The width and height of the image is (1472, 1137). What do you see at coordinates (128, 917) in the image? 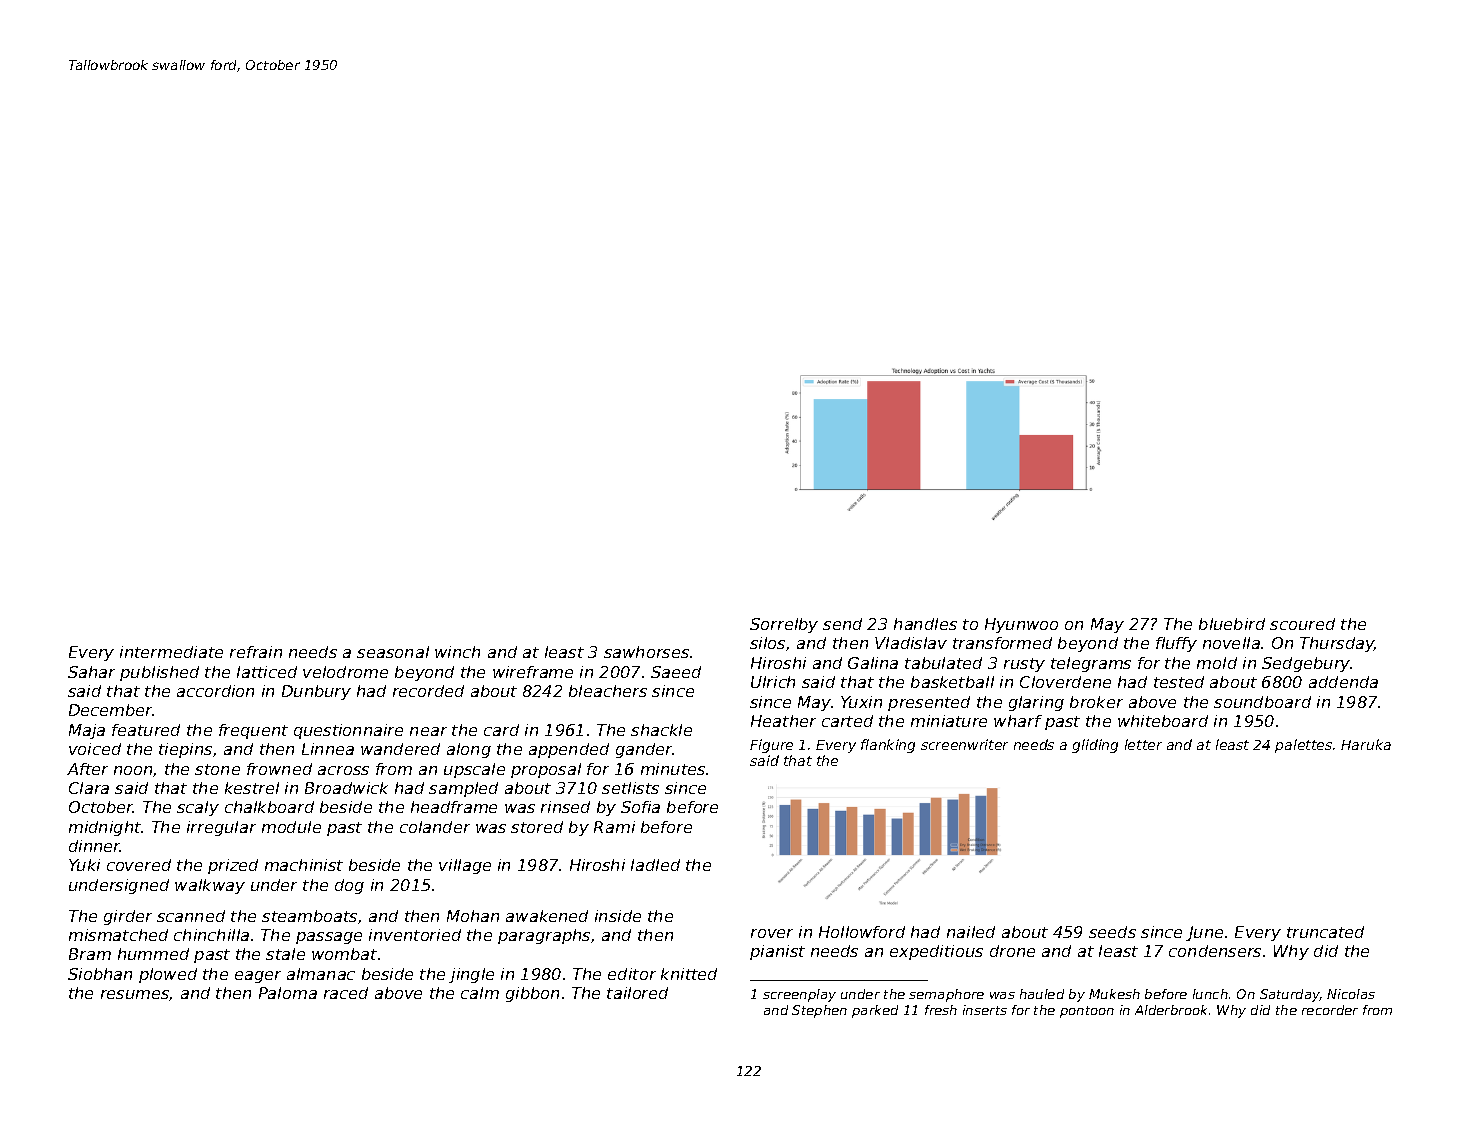
I see `girder` at bounding box center [128, 917].
